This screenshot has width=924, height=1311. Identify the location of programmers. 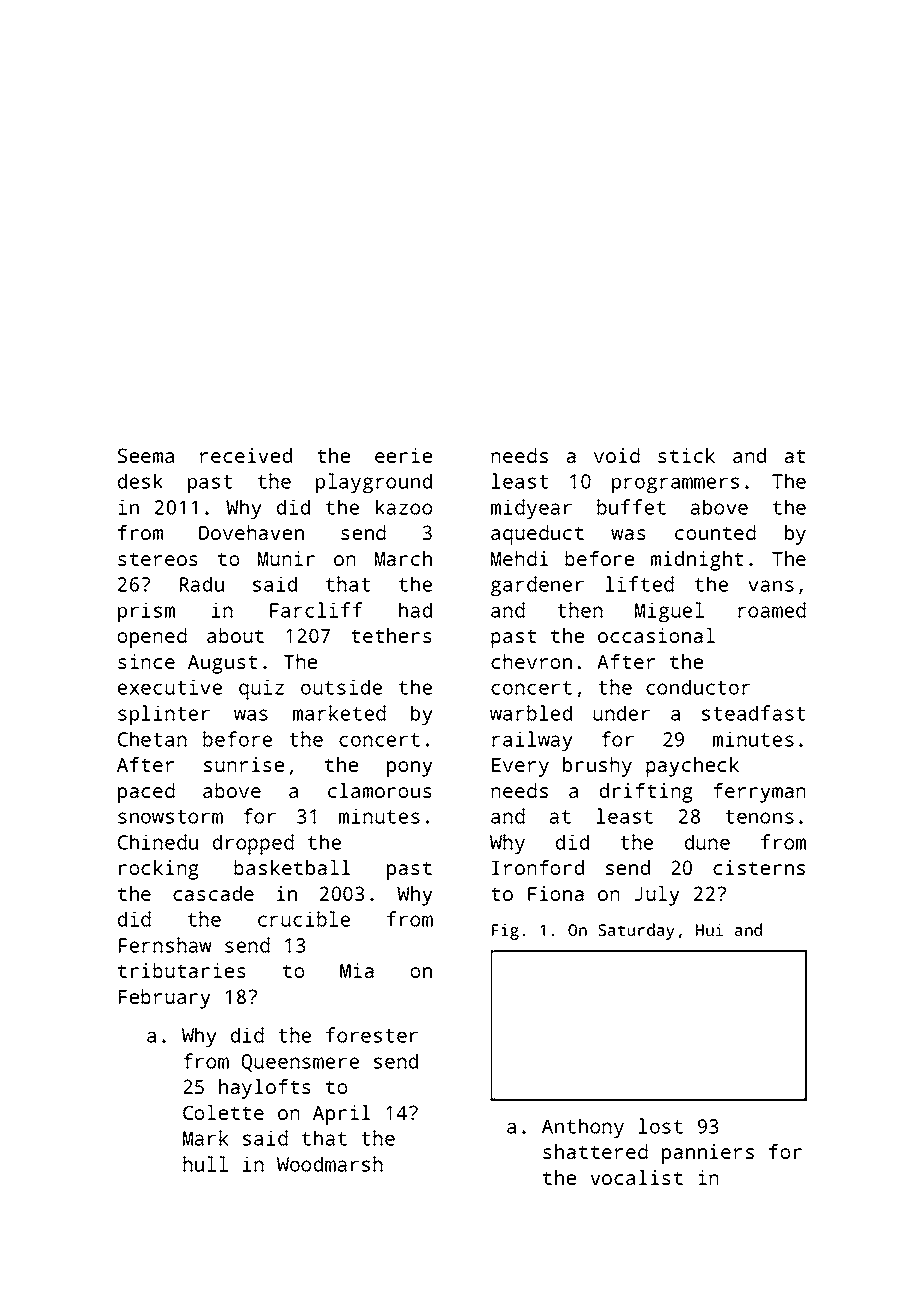
(675, 485).
